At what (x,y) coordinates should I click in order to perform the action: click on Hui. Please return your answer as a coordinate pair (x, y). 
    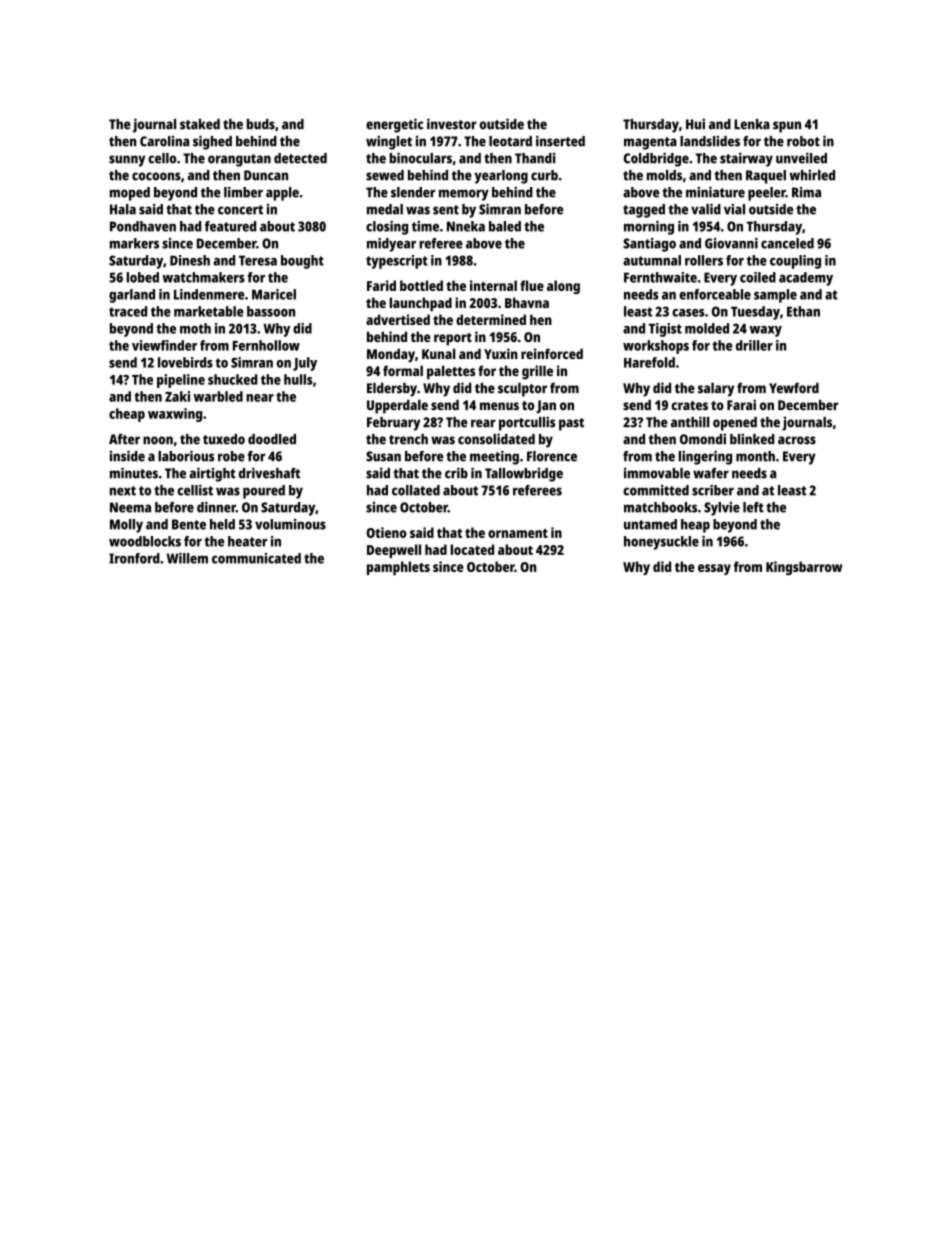
    Looking at the image, I should click on (695, 124).
